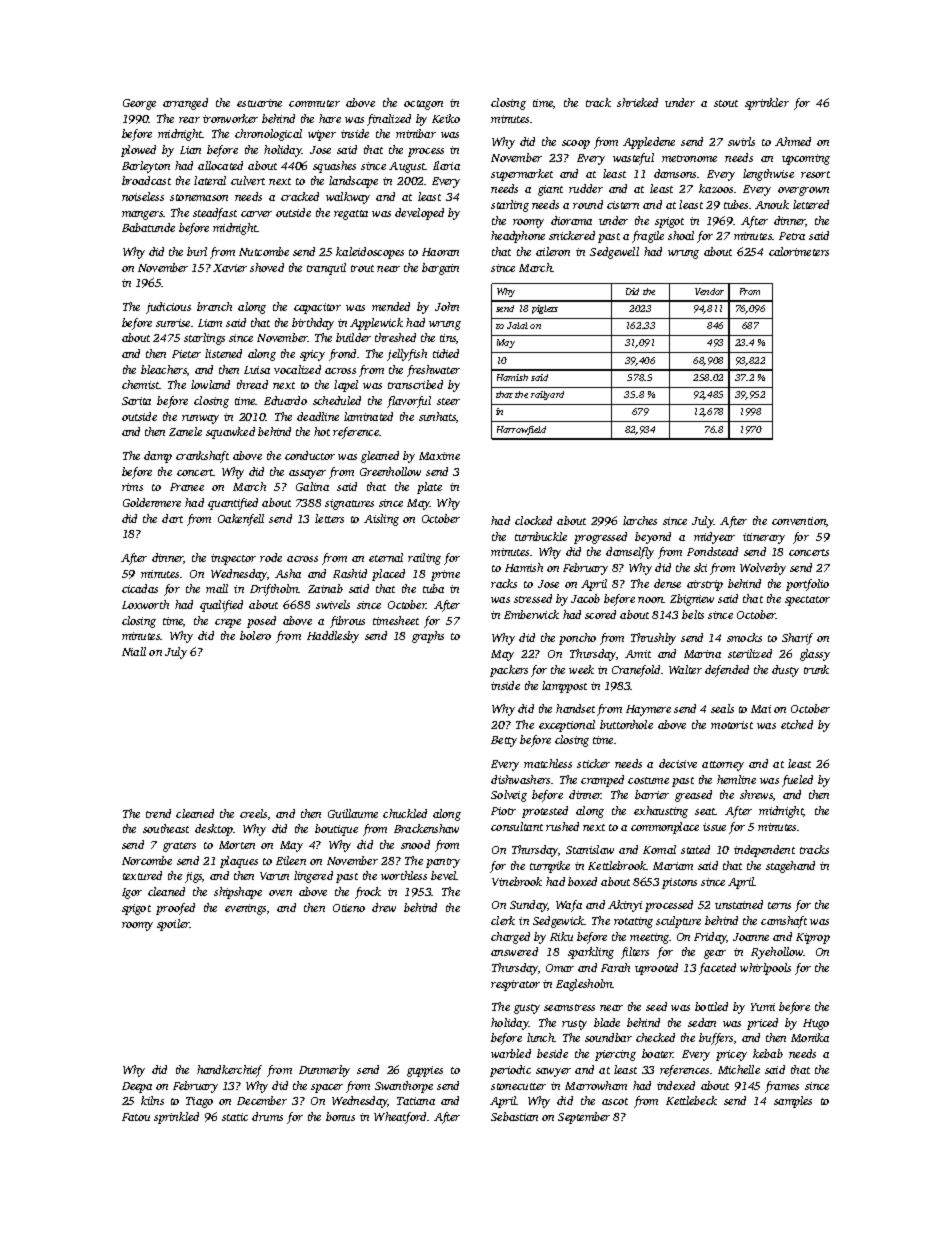 The image size is (952, 1233). What do you see at coordinates (138, 151) in the screenshot?
I see `plowed` at bounding box center [138, 151].
